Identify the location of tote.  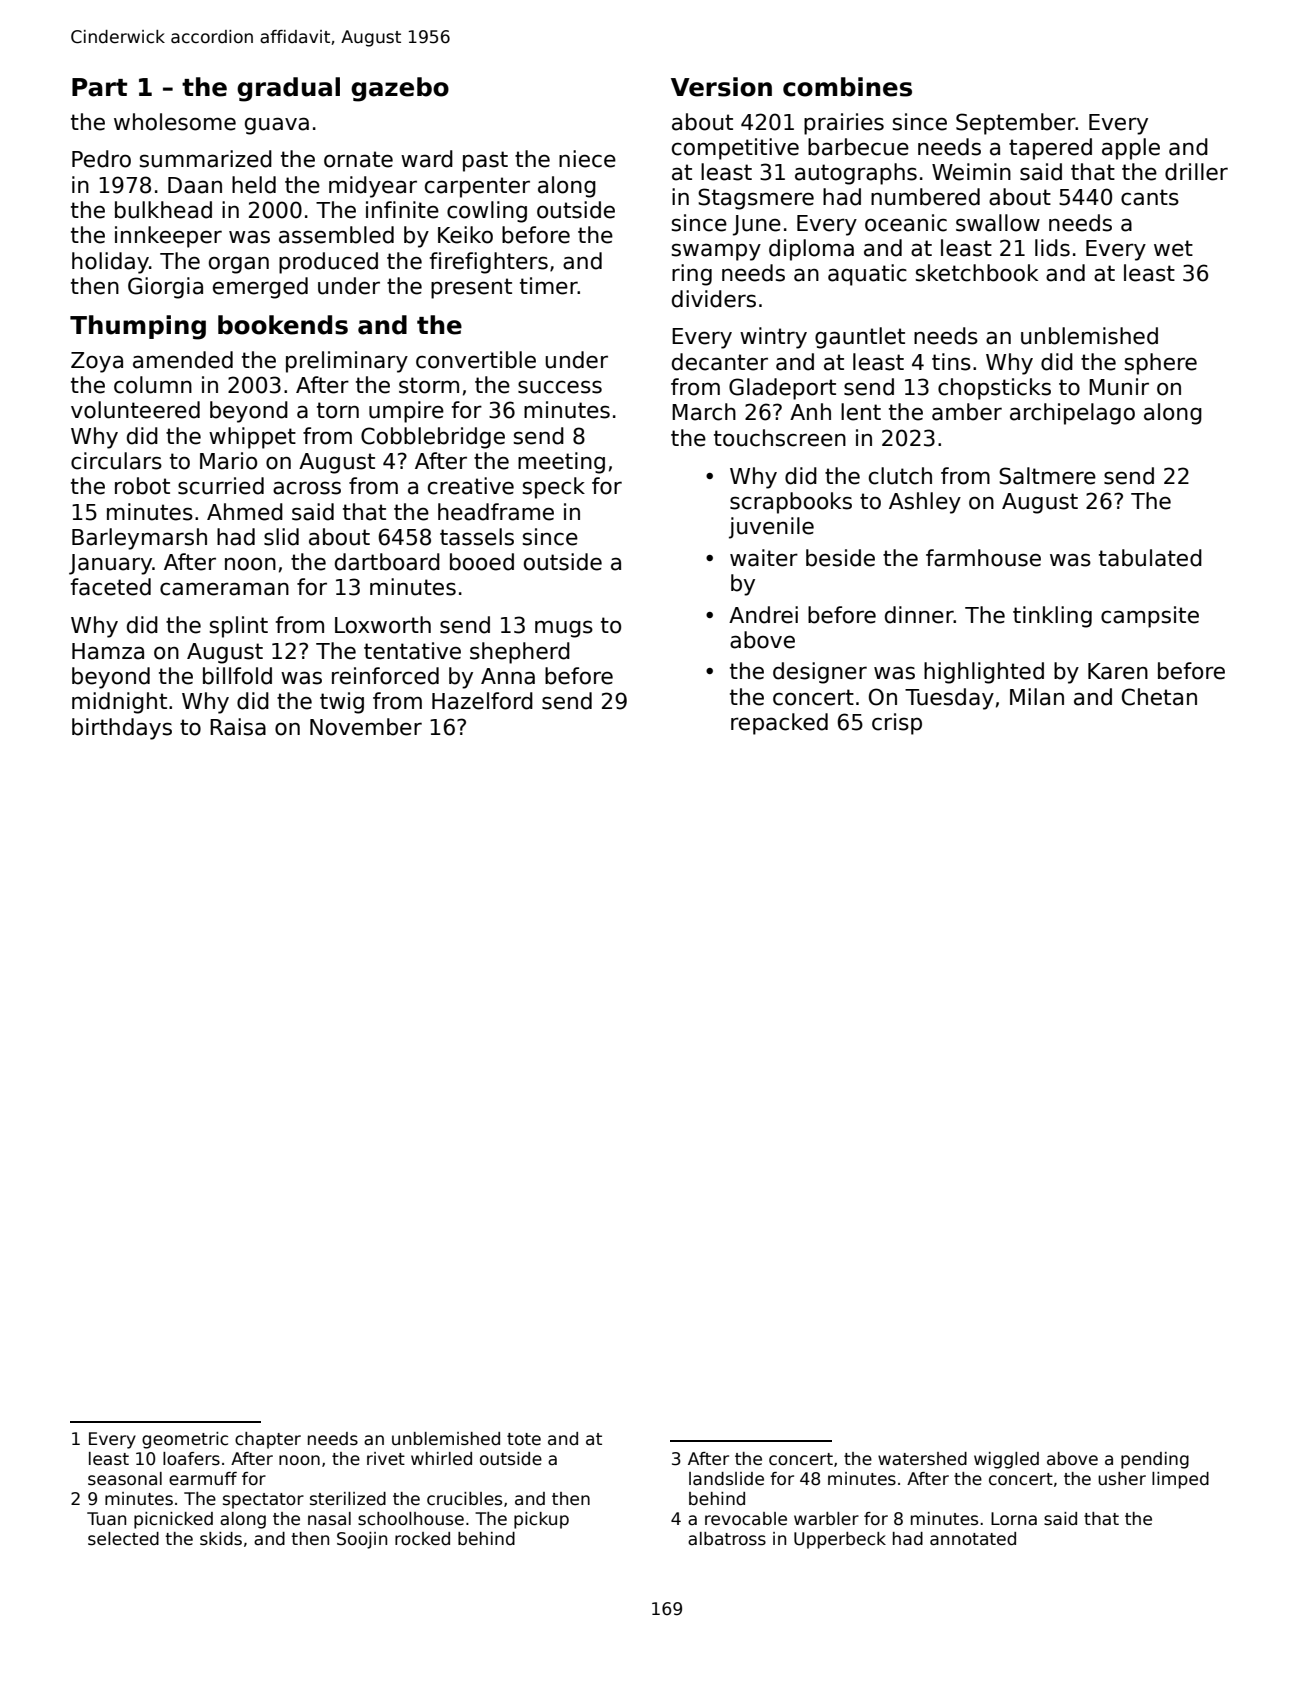
(524, 1439).
